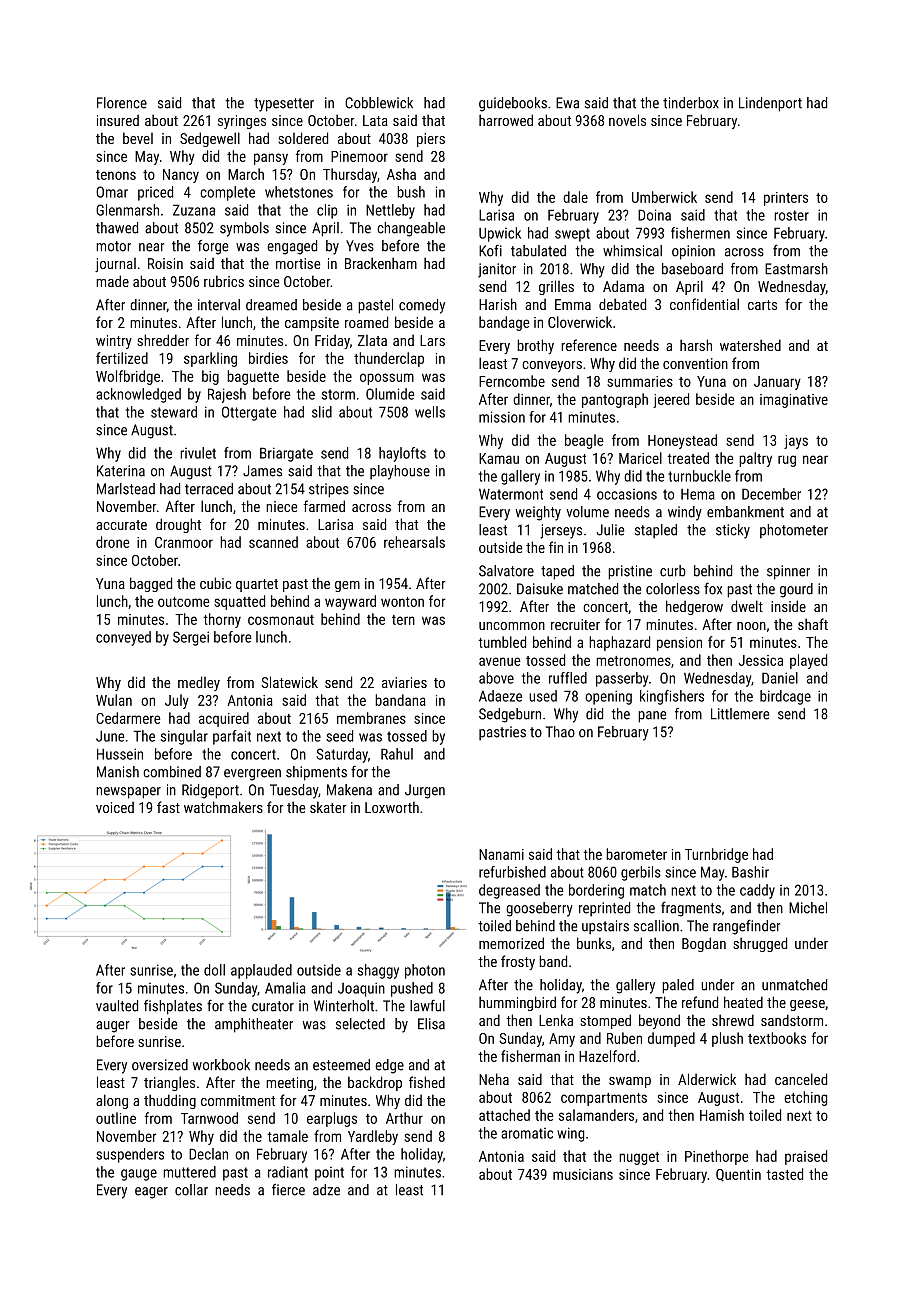 This image has height=1308, width=924. I want to click on convention, so click(695, 363).
